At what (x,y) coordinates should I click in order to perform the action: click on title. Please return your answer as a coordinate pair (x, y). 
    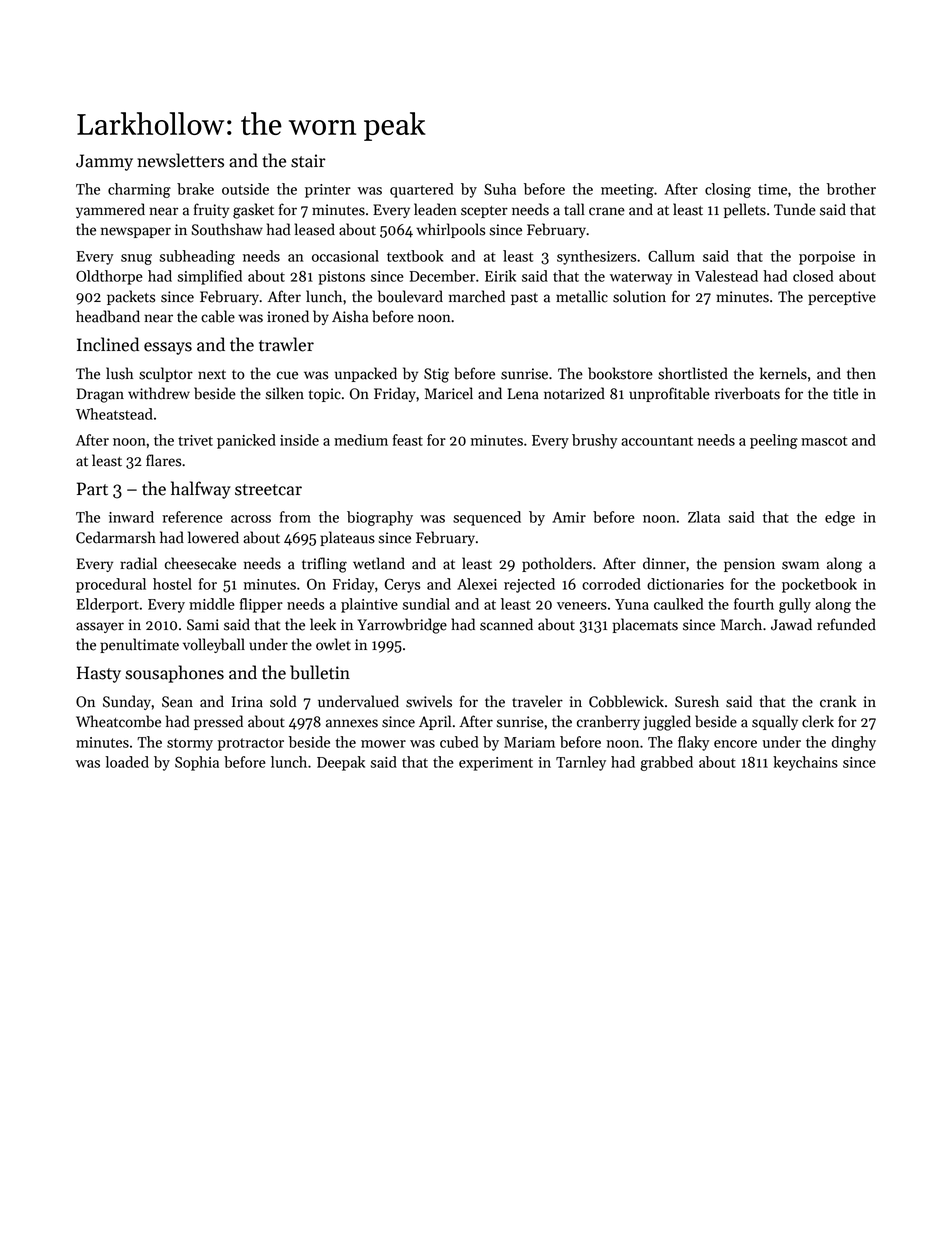
    Looking at the image, I should click on (845, 393).
